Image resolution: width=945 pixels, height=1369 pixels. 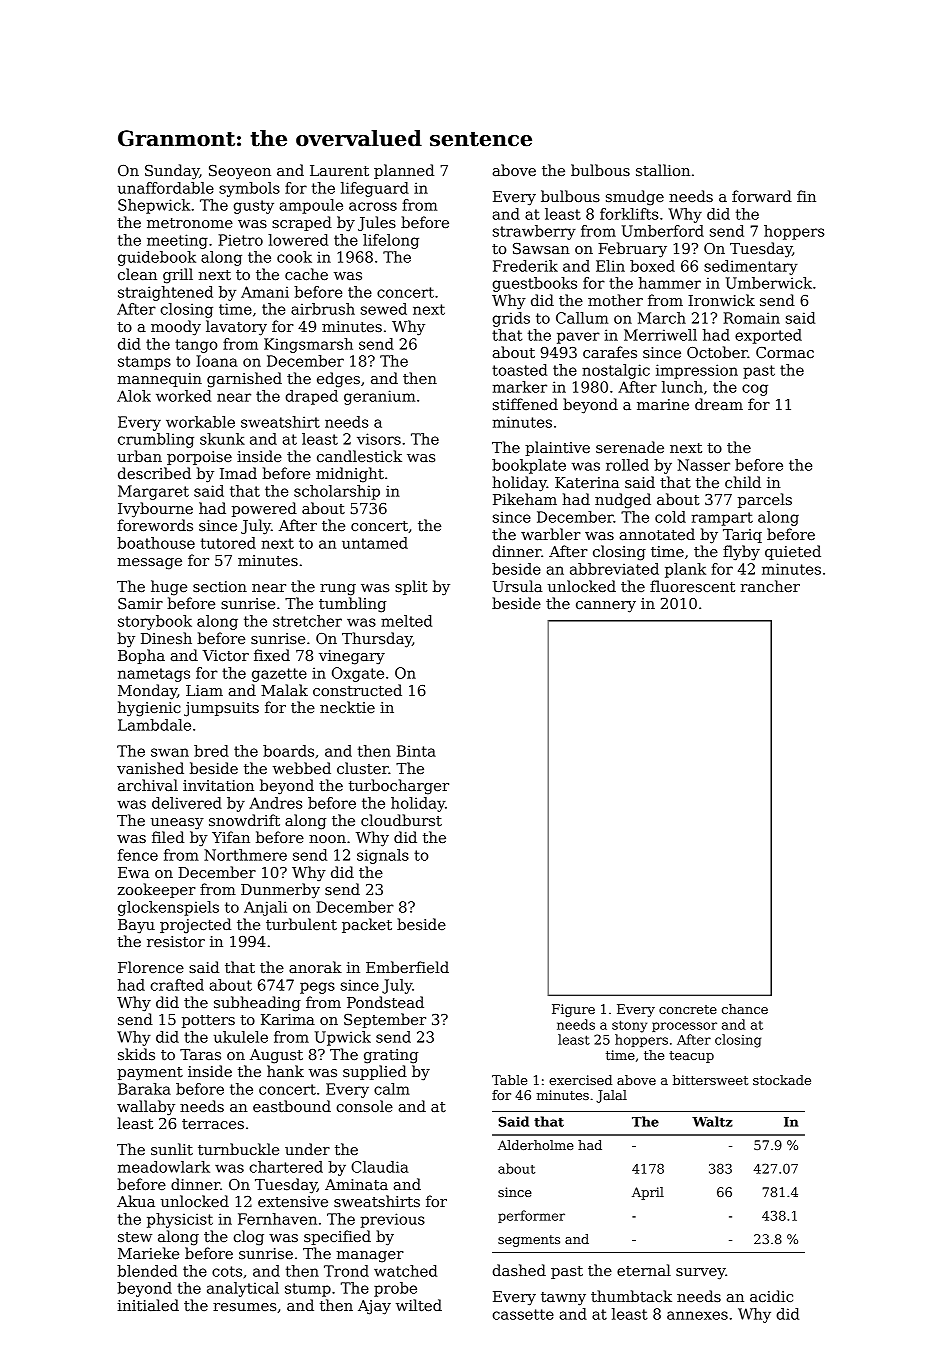 I want to click on Amani, so click(x=265, y=292).
